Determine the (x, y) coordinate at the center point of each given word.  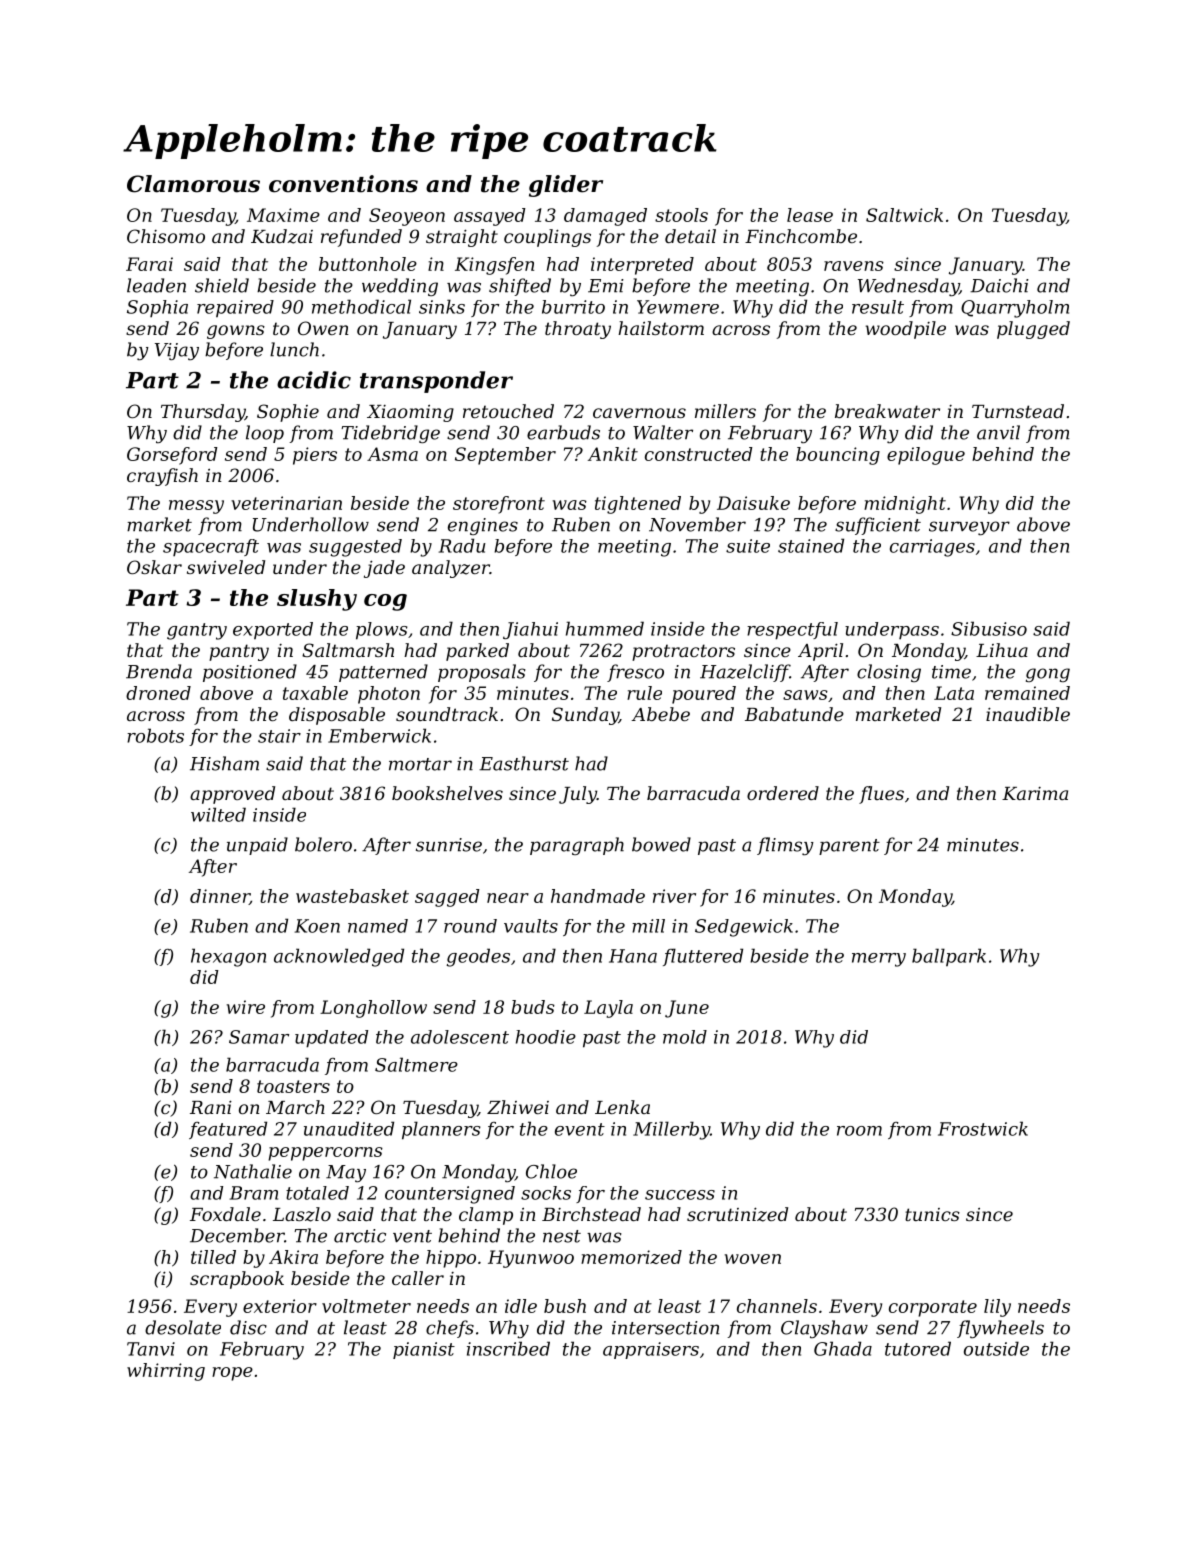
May (346, 1173)
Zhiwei (518, 1107)
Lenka (622, 1107)
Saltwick (904, 215)
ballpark (949, 957)
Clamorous (193, 184)
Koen (317, 926)
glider (566, 186)
